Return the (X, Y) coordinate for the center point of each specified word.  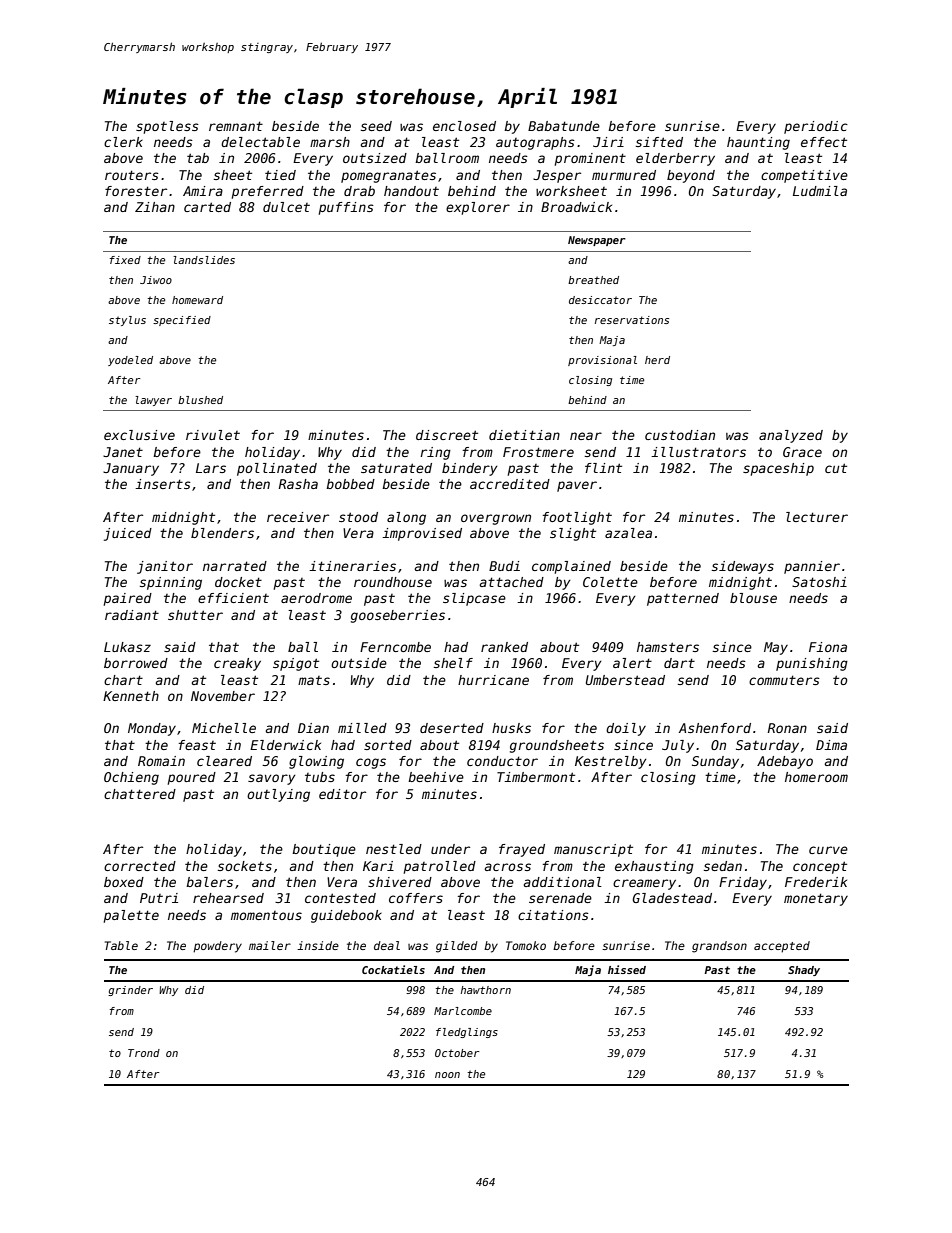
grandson (719, 947)
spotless (167, 127)
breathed (593, 280)
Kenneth (131, 696)
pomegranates (388, 176)
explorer (478, 208)
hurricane (493, 680)
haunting (758, 143)
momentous (266, 915)
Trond (144, 1053)
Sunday (715, 762)
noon (447, 1075)
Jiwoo (156, 280)
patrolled (440, 867)
